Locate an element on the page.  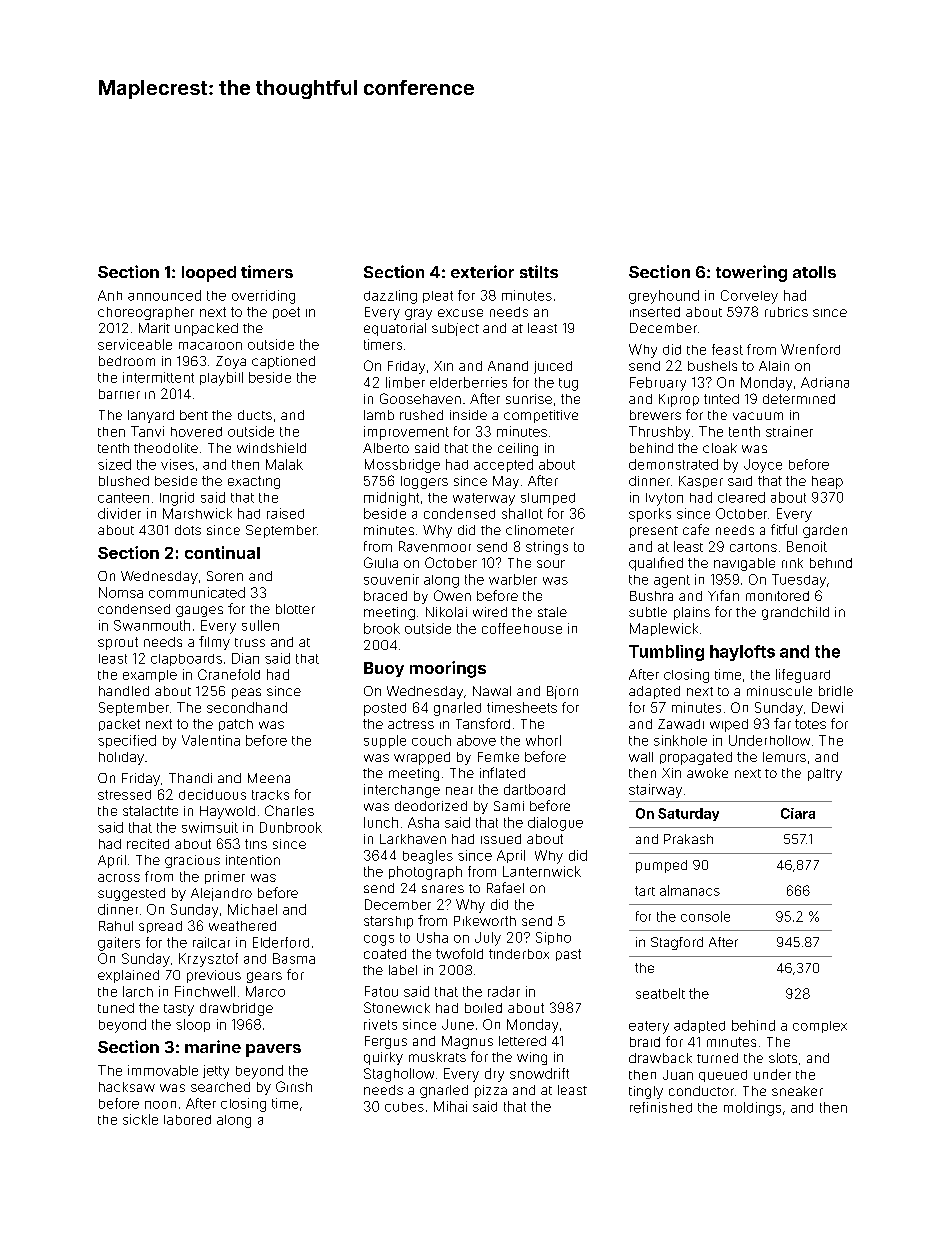
barrier is located at coordinates (119, 394).
